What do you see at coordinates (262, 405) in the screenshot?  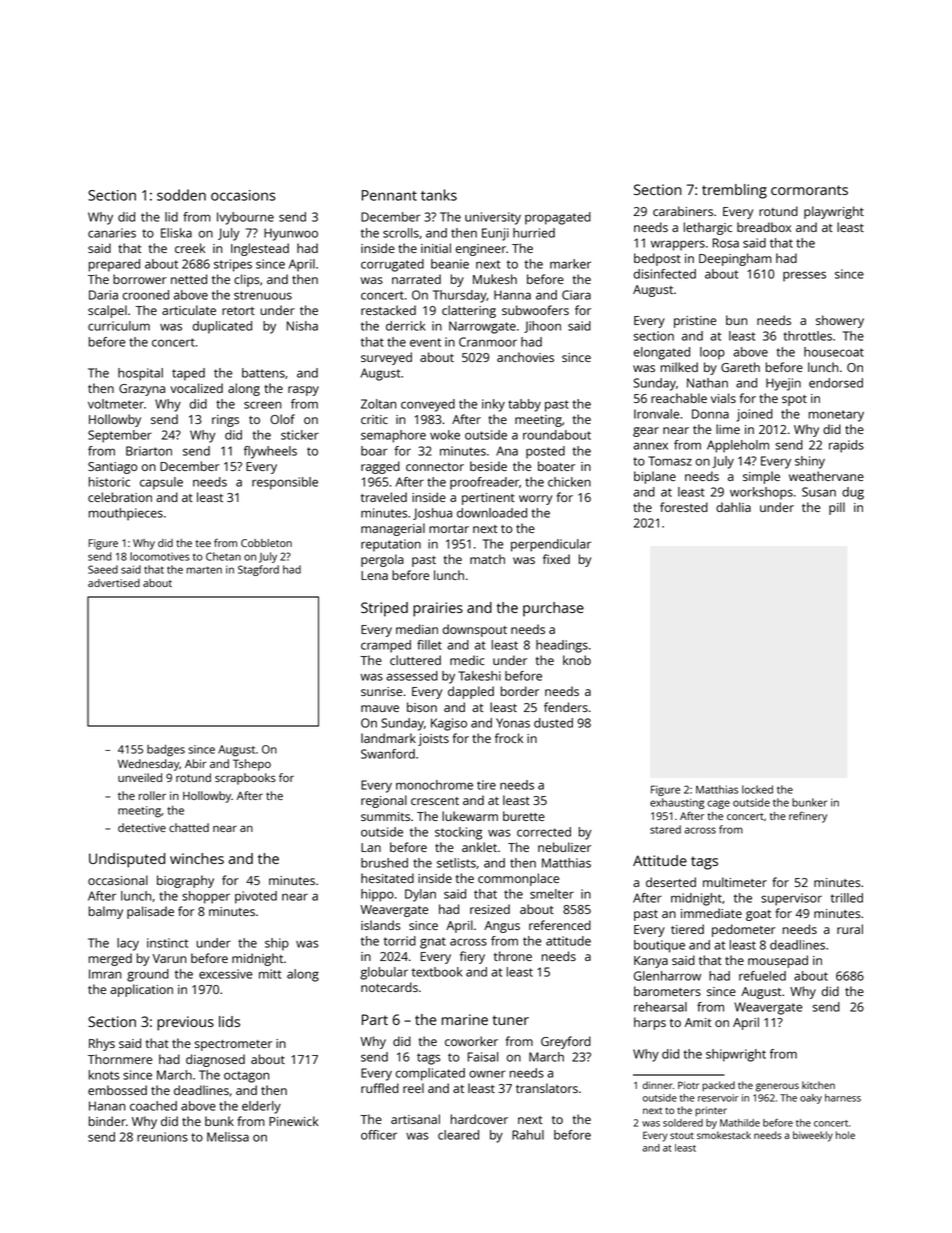 I see `screen` at bounding box center [262, 405].
